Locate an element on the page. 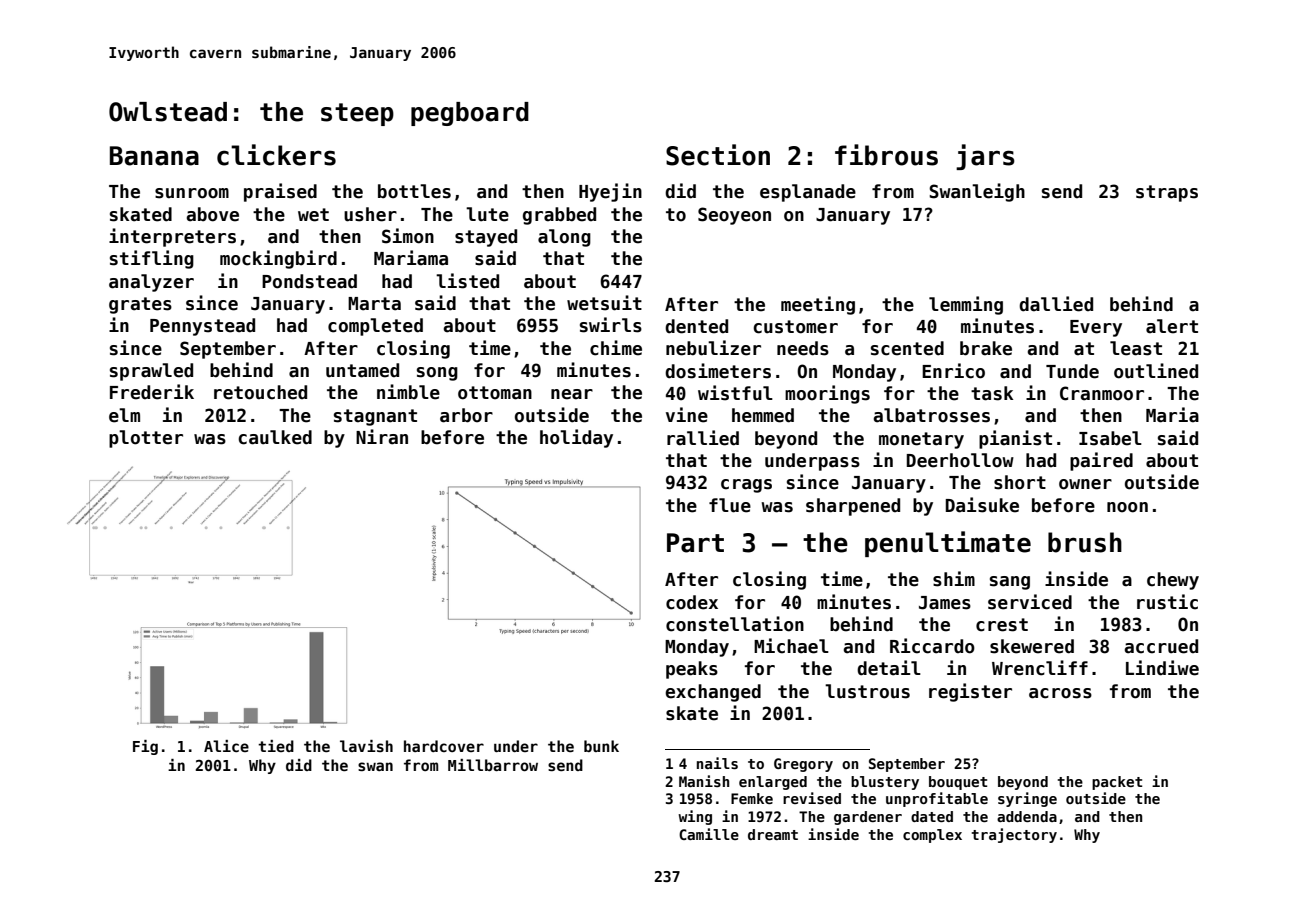  Alice is located at coordinates (226, 746).
